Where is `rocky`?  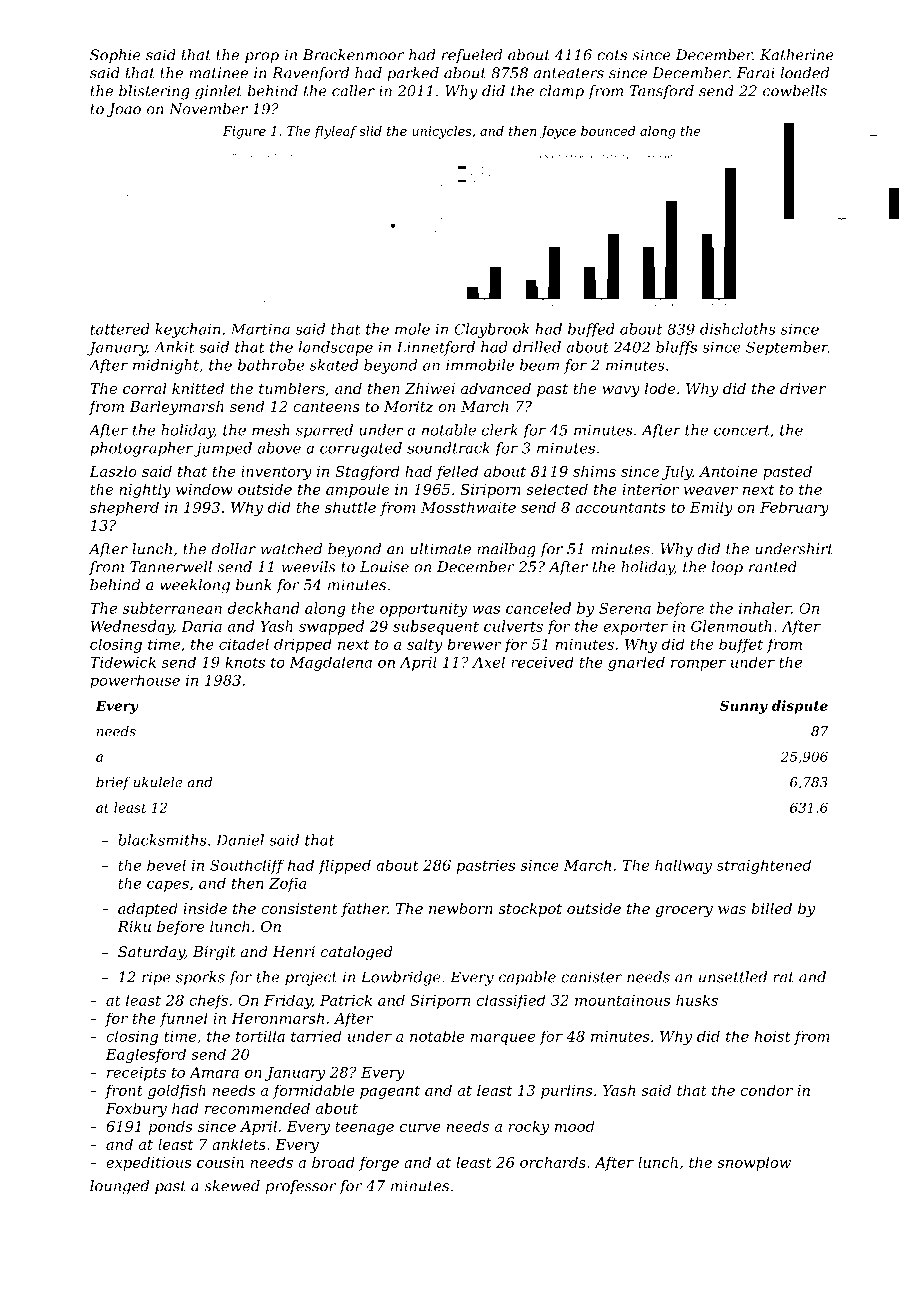 rocky is located at coordinates (529, 1127).
